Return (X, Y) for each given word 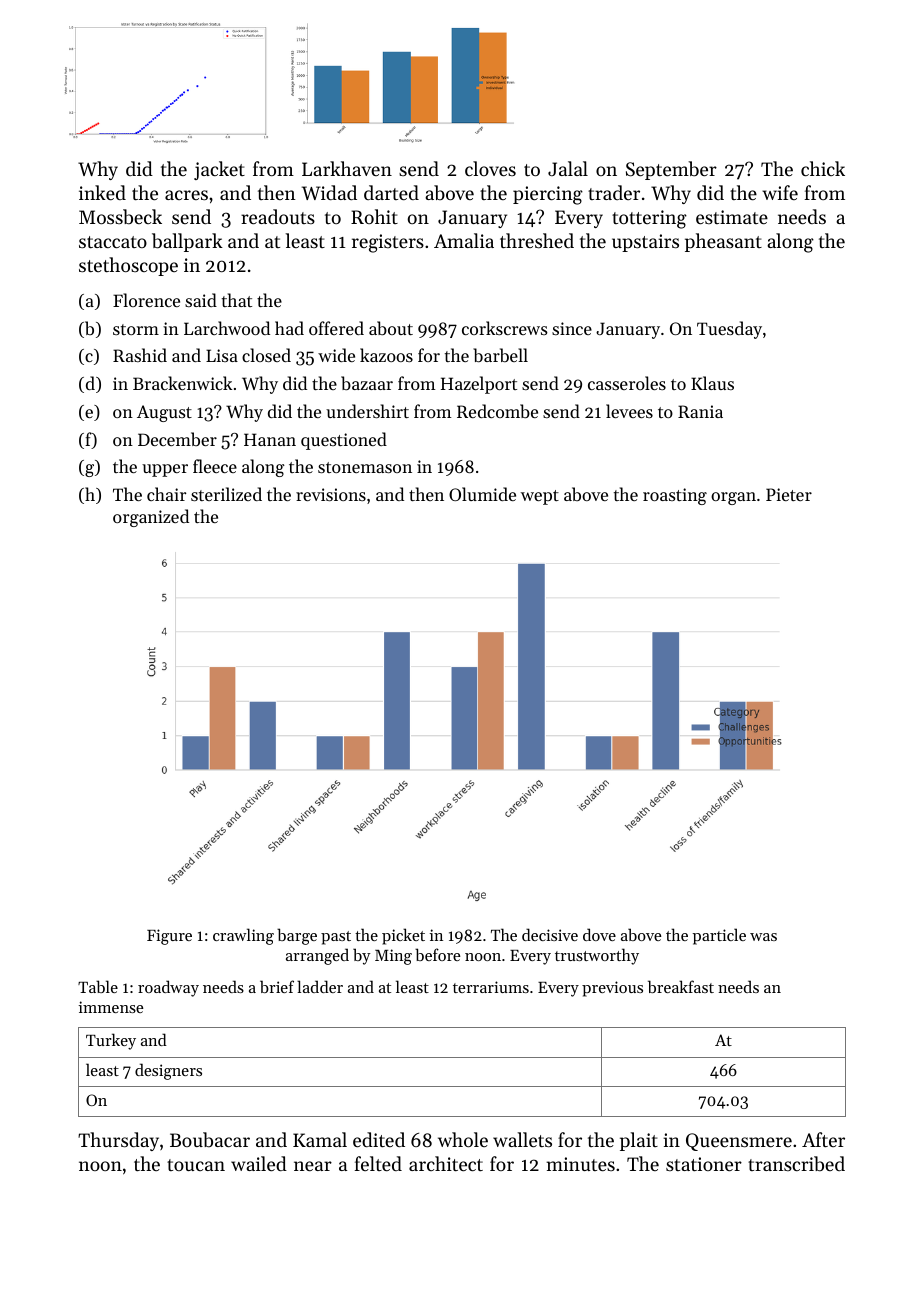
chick (823, 168)
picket (403, 936)
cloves (490, 168)
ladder (320, 986)
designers (168, 1071)
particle (719, 936)
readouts (278, 216)
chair (166, 494)
